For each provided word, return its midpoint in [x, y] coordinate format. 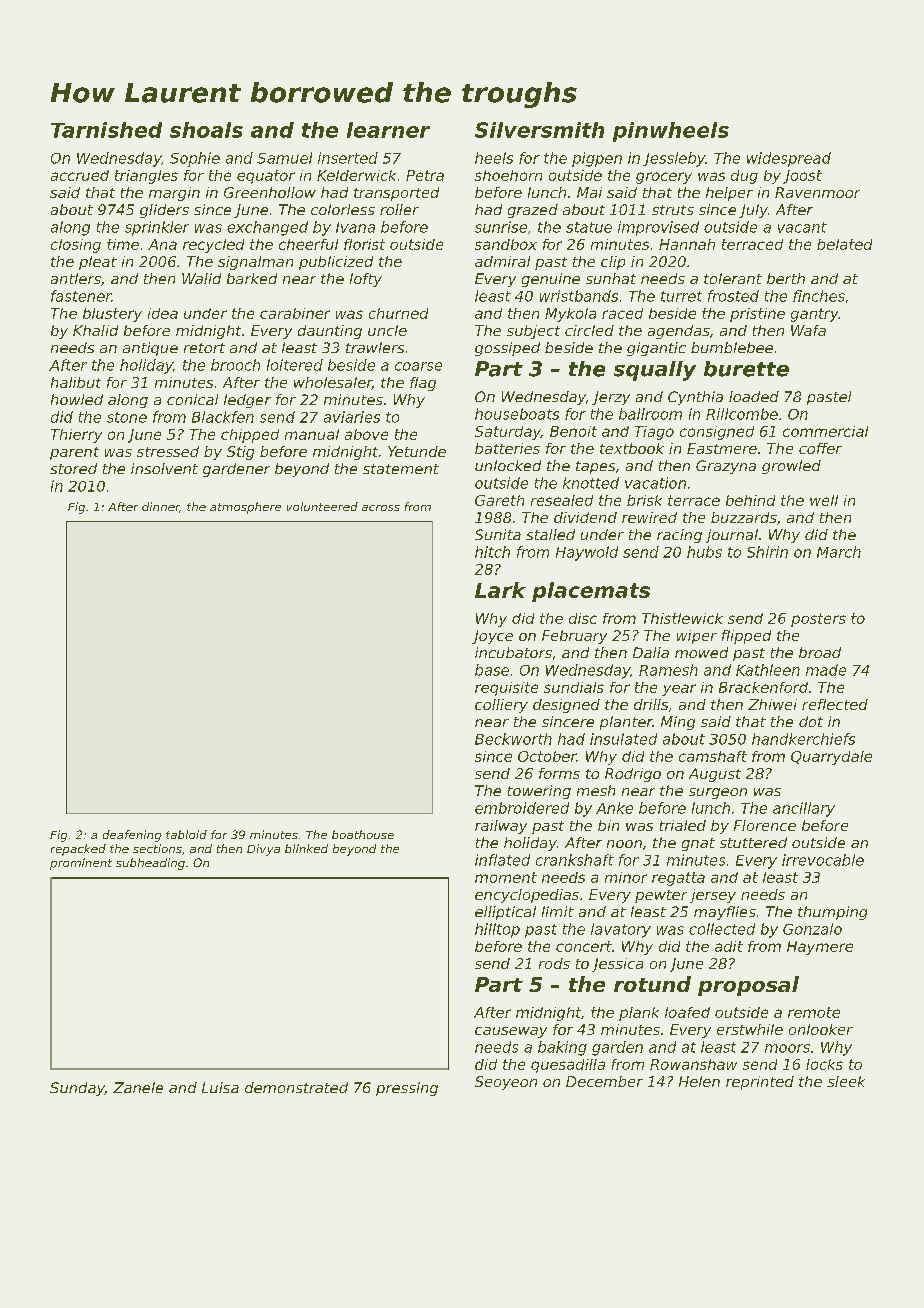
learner [388, 130]
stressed [168, 451]
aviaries [352, 417]
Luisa [220, 1087]
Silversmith [539, 130]
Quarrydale [831, 758]
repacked [78, 850]
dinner [161, 507]
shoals [206, 130]
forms [559, 773]
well [824, 500]
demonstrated [296, 1087]
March [839, 552]
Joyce [492, 637]
